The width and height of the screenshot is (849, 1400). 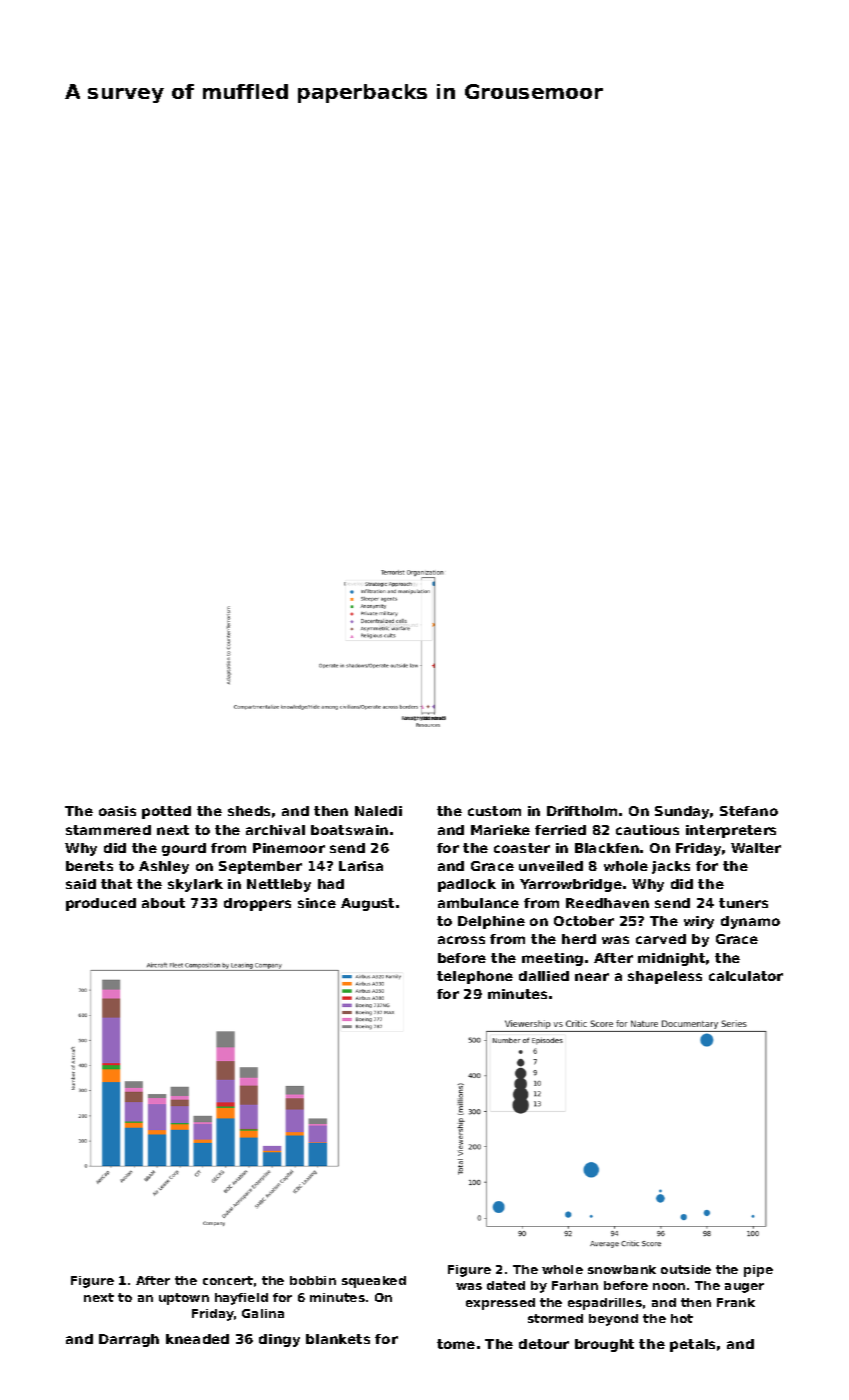 What do you see at coordinates (500, 1304) in the screenshot?
I see `expressed` at bounding box center [500, 1304].
